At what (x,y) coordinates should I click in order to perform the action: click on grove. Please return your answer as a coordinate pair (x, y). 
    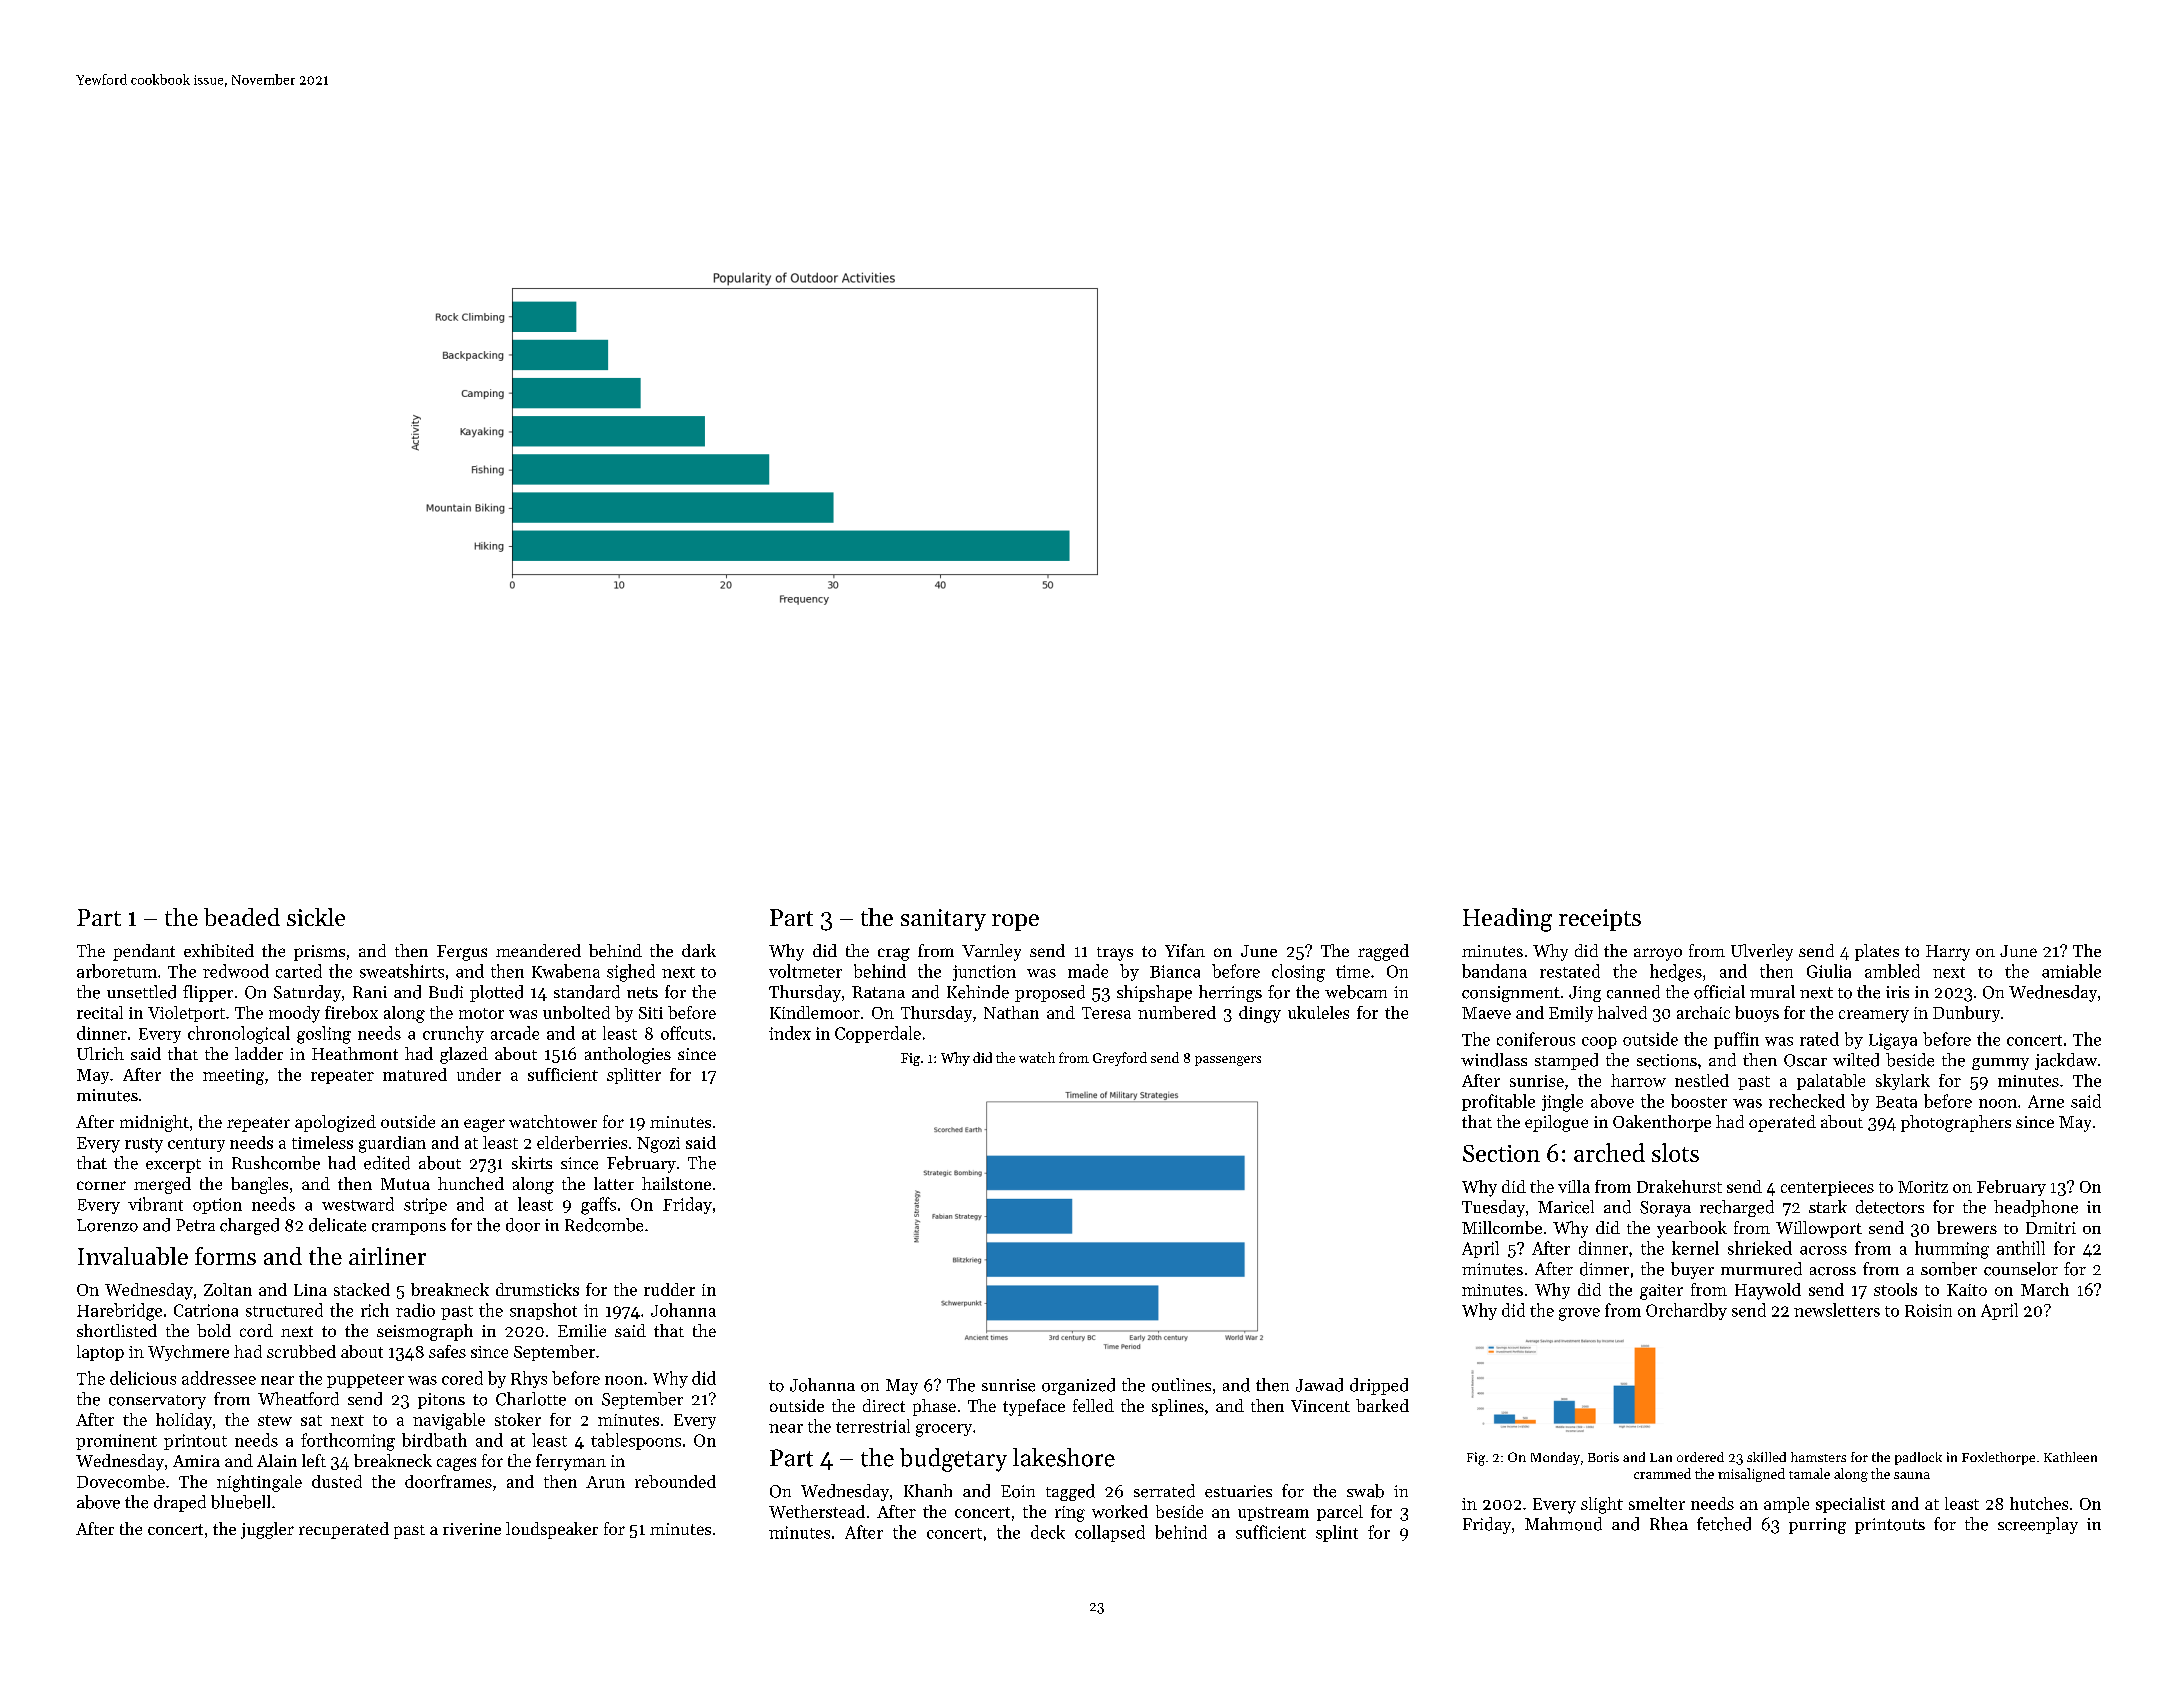
    Looking at the image, I should click on (1579, 1314).
